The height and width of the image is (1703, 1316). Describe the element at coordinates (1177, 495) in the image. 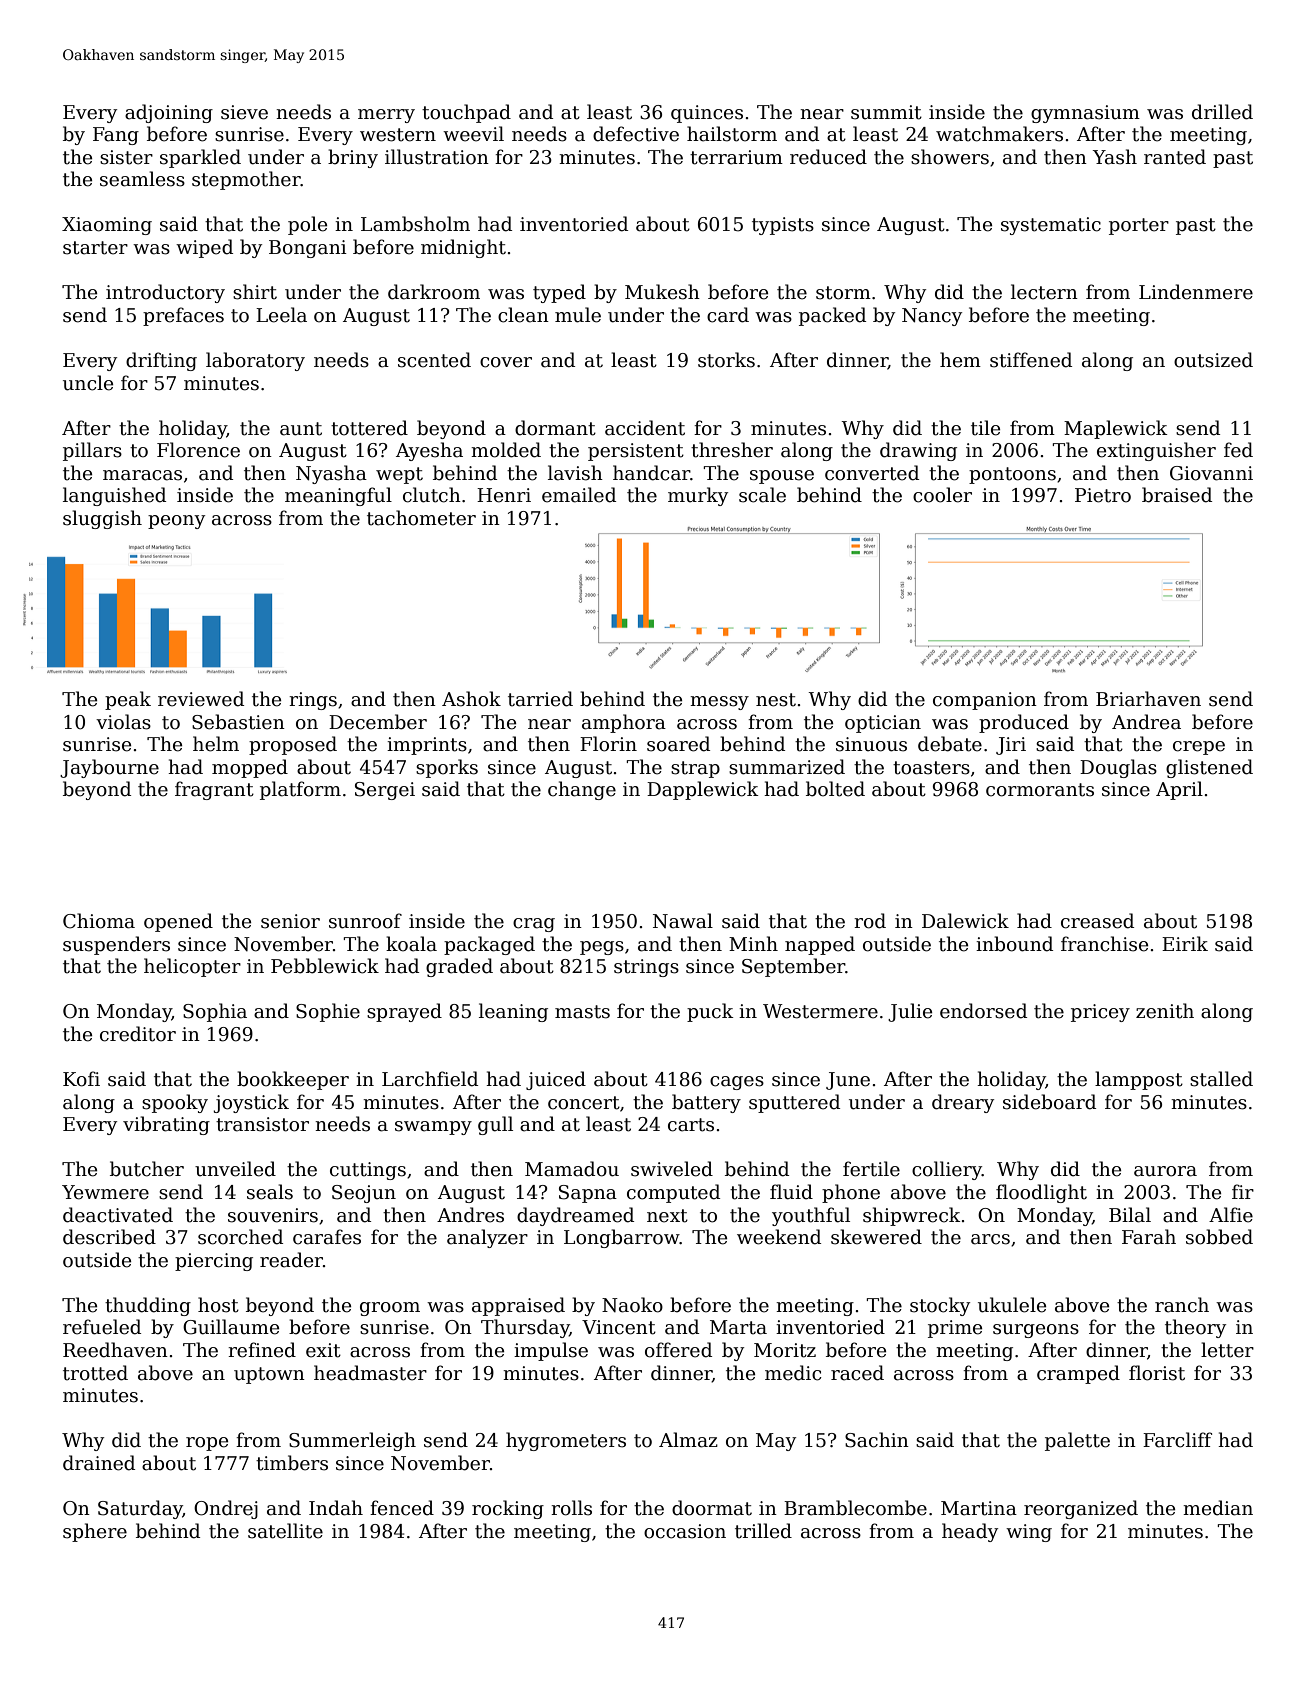

I see `braised` at that location.
